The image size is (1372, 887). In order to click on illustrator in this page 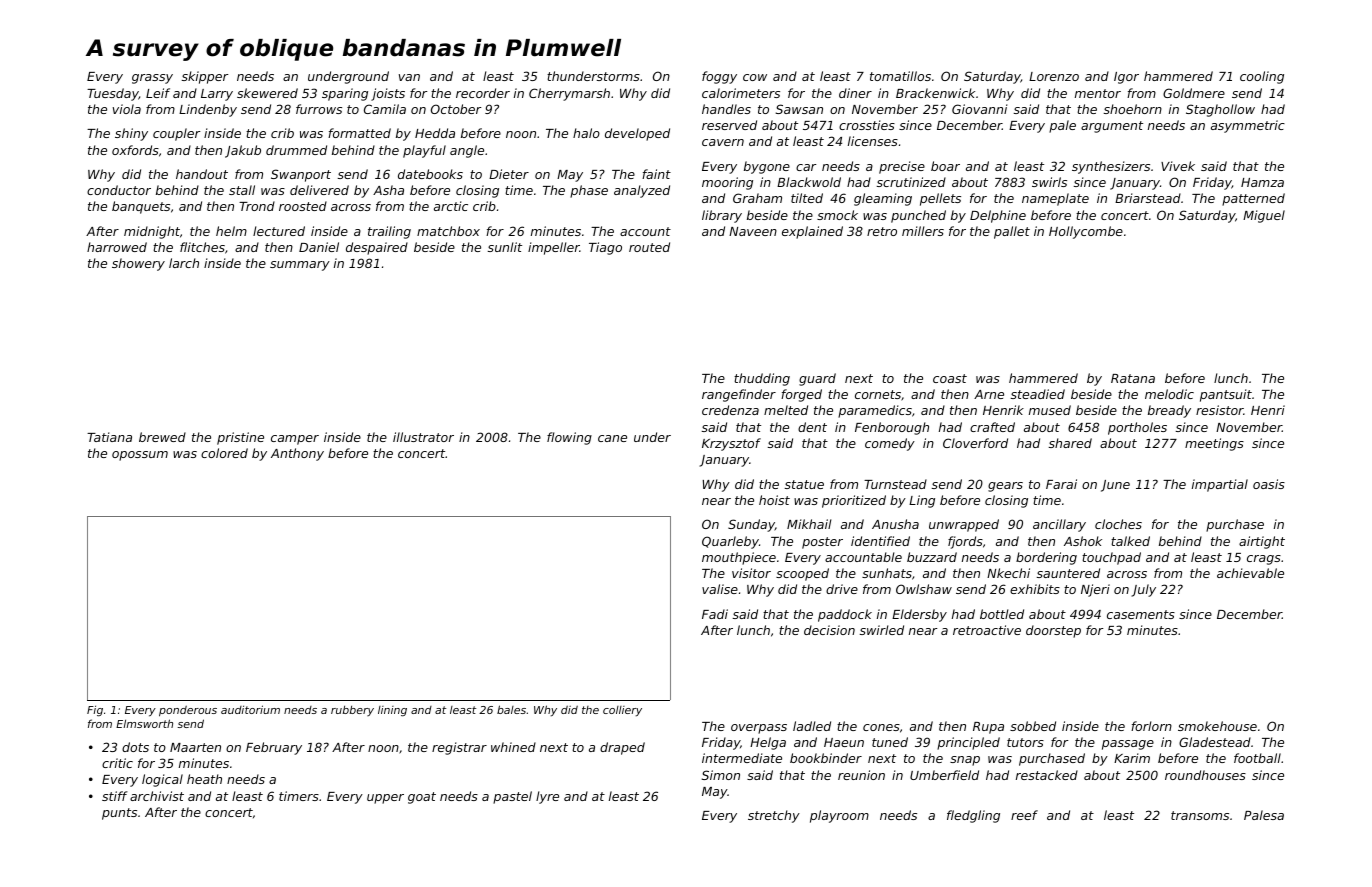, I will do `click(423, 437)`.
